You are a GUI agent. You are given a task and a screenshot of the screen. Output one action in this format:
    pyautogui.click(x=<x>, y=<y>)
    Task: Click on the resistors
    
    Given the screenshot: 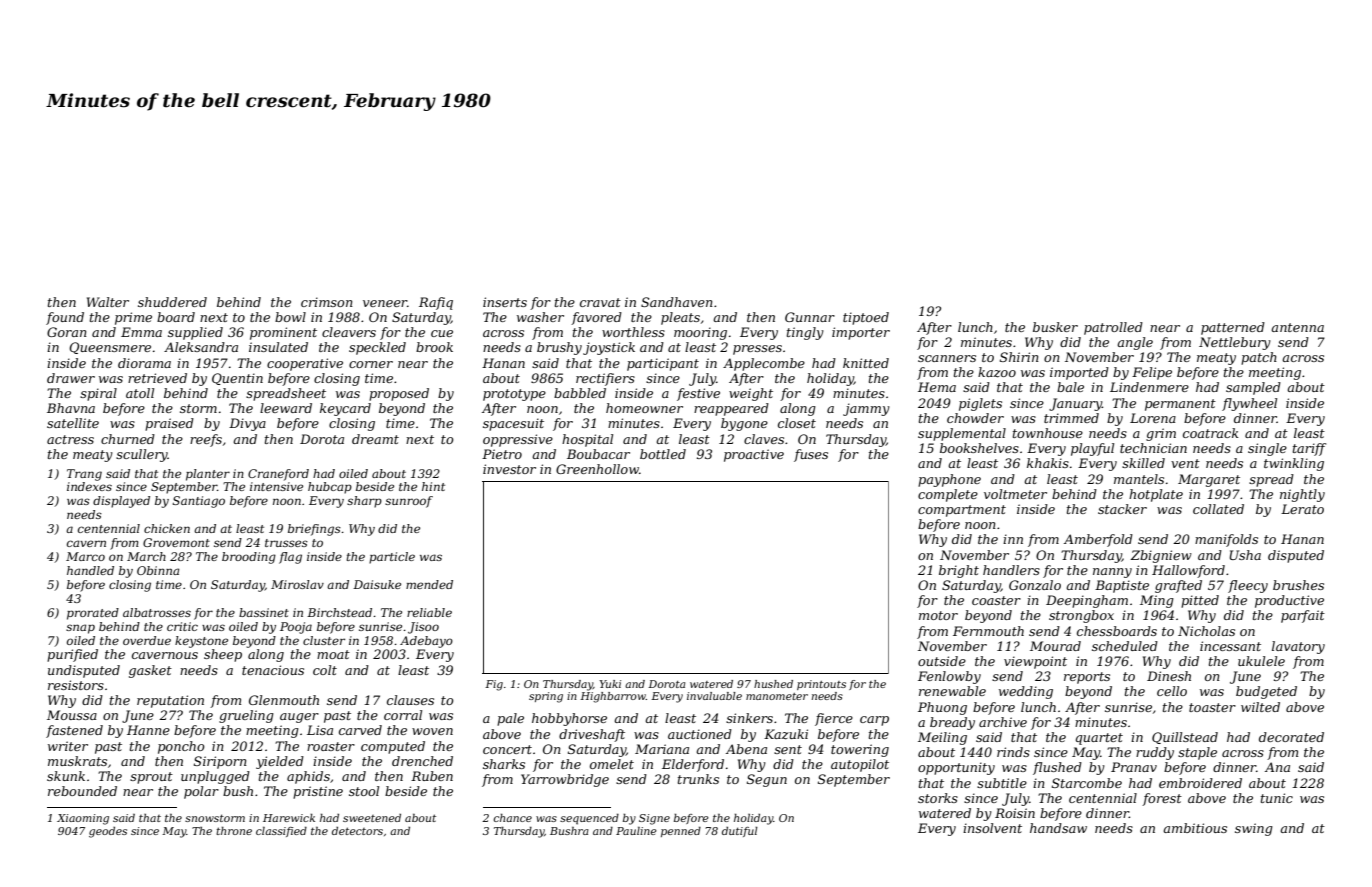 What is the action you would take?
    pyautogui.click(x=76, y=685)
